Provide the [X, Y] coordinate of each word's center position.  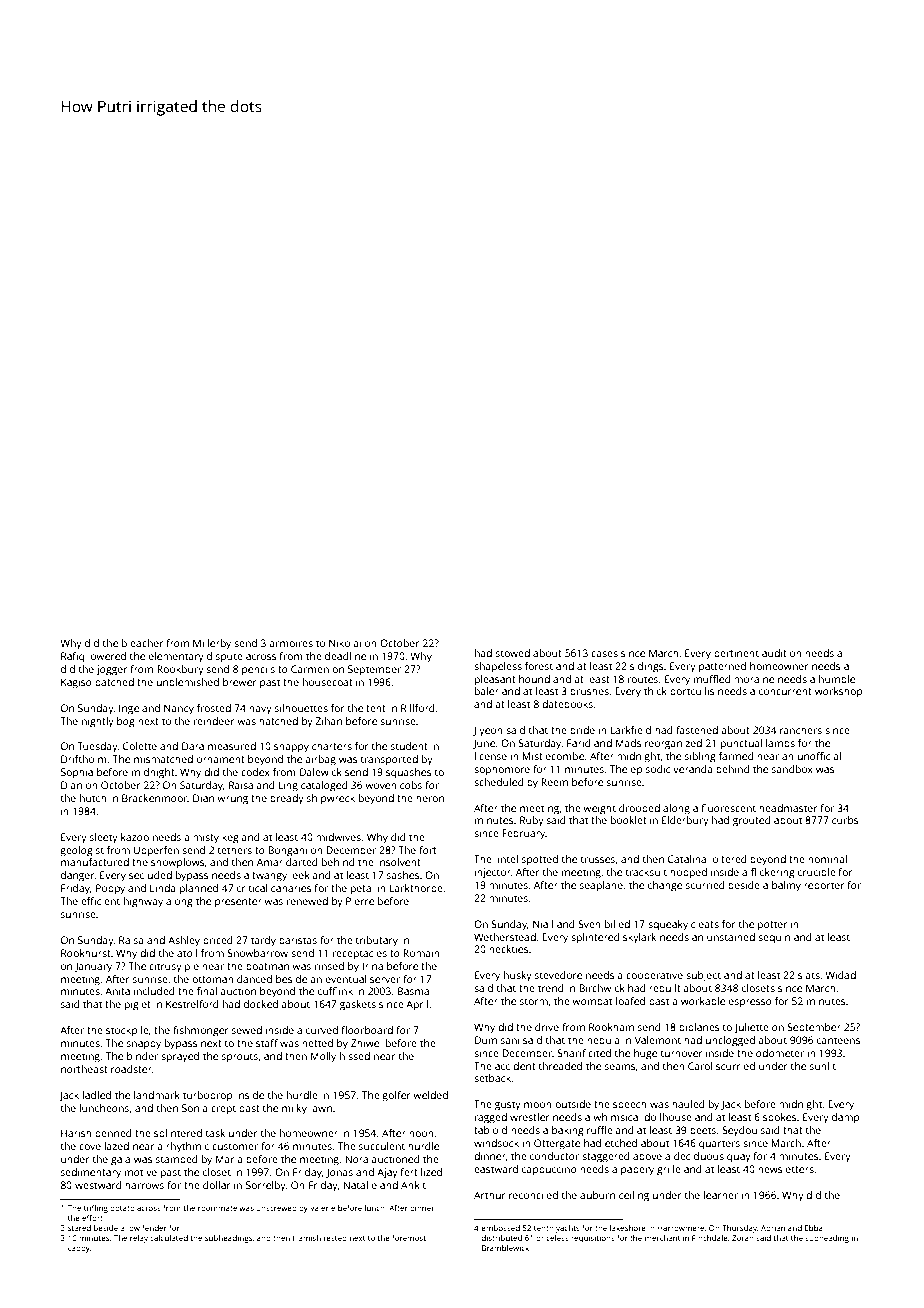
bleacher [143, 643]
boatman [267, 966]
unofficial [819, 756]
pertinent [736, 654]
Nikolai [345, 643]
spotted [540, 860]
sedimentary [91, 1173]
